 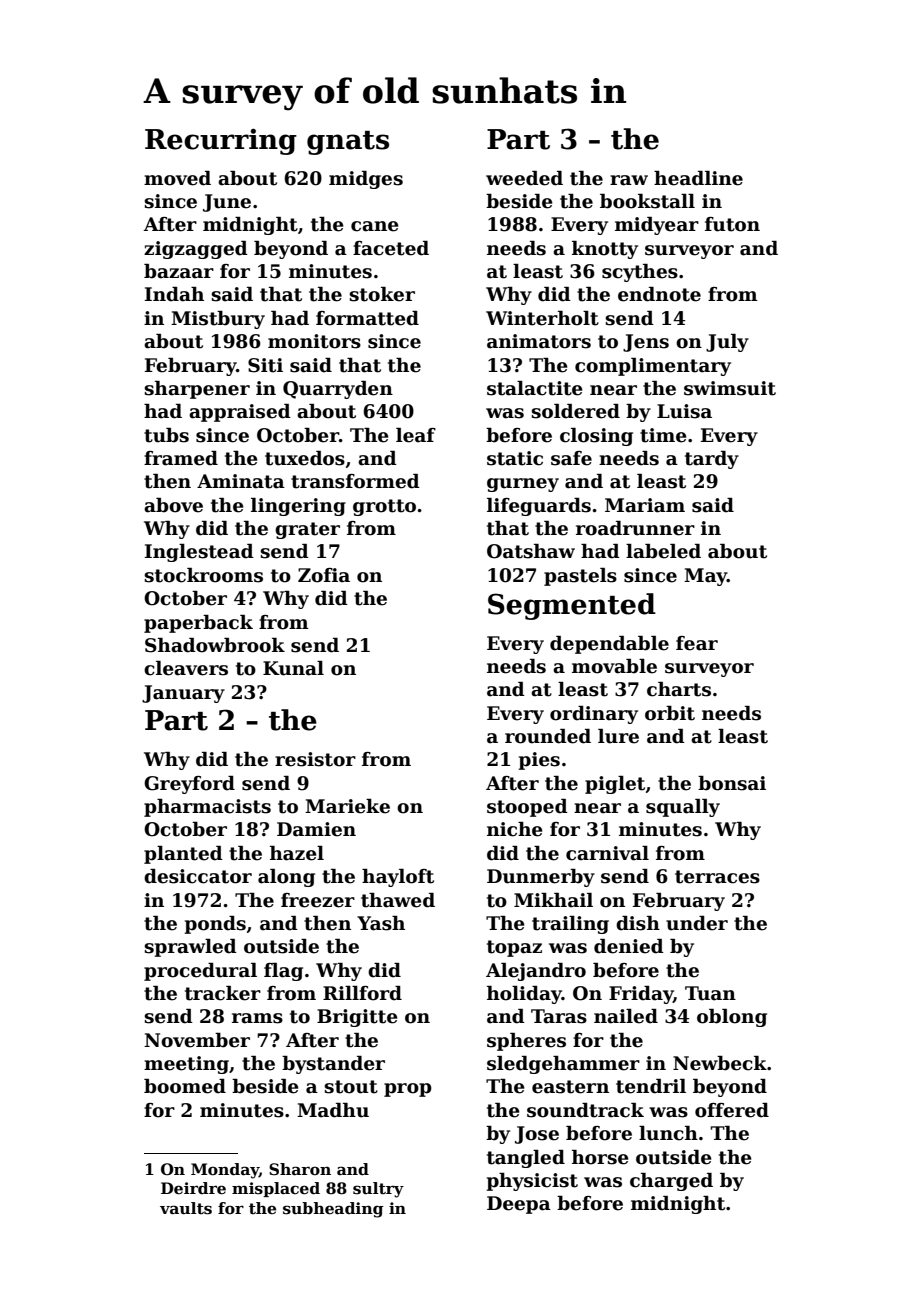 I want to click on Mistbury, so click(x=218, y=320).
